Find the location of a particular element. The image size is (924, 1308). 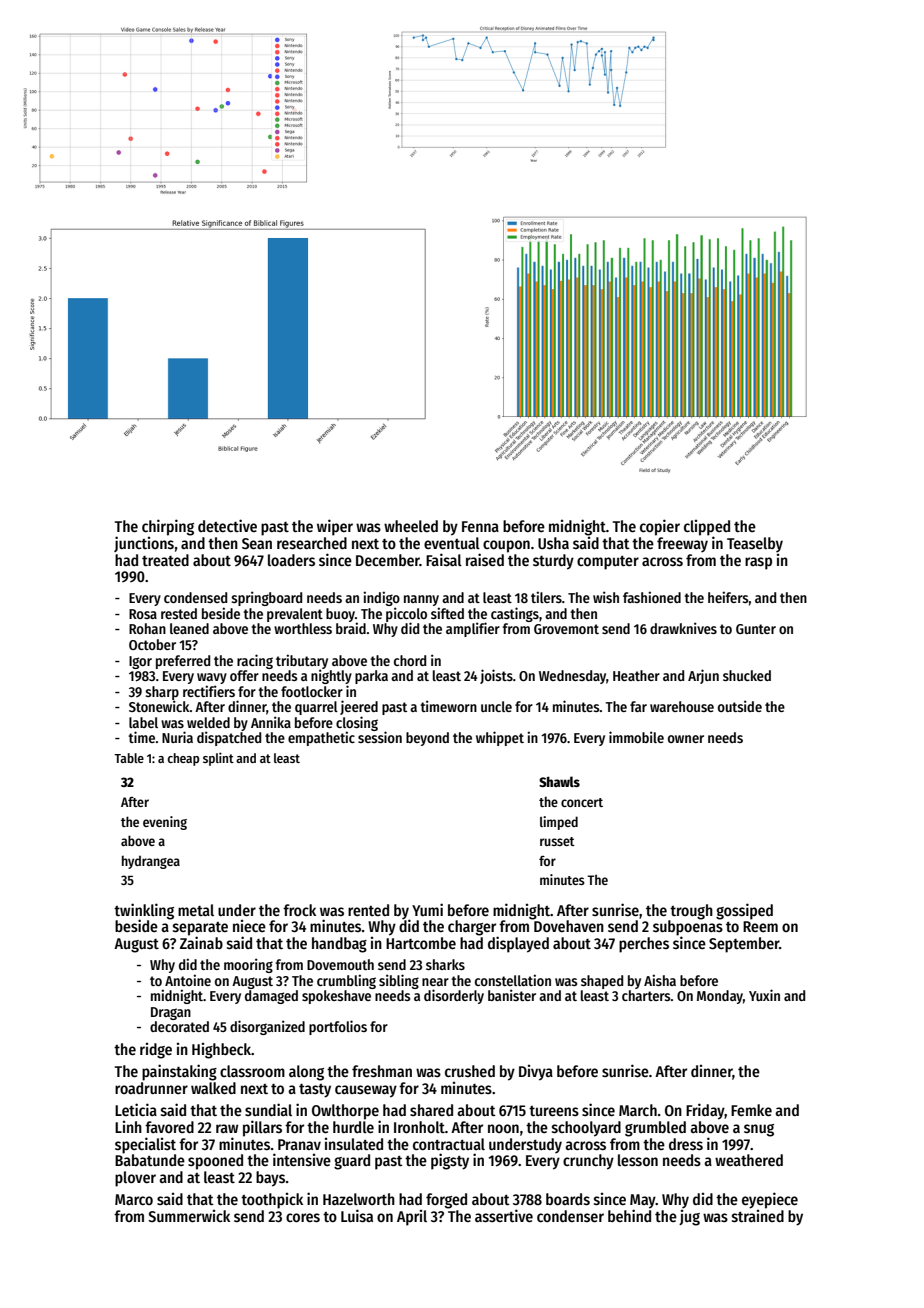

roadrunner is located at coordinates (151, 1088).
